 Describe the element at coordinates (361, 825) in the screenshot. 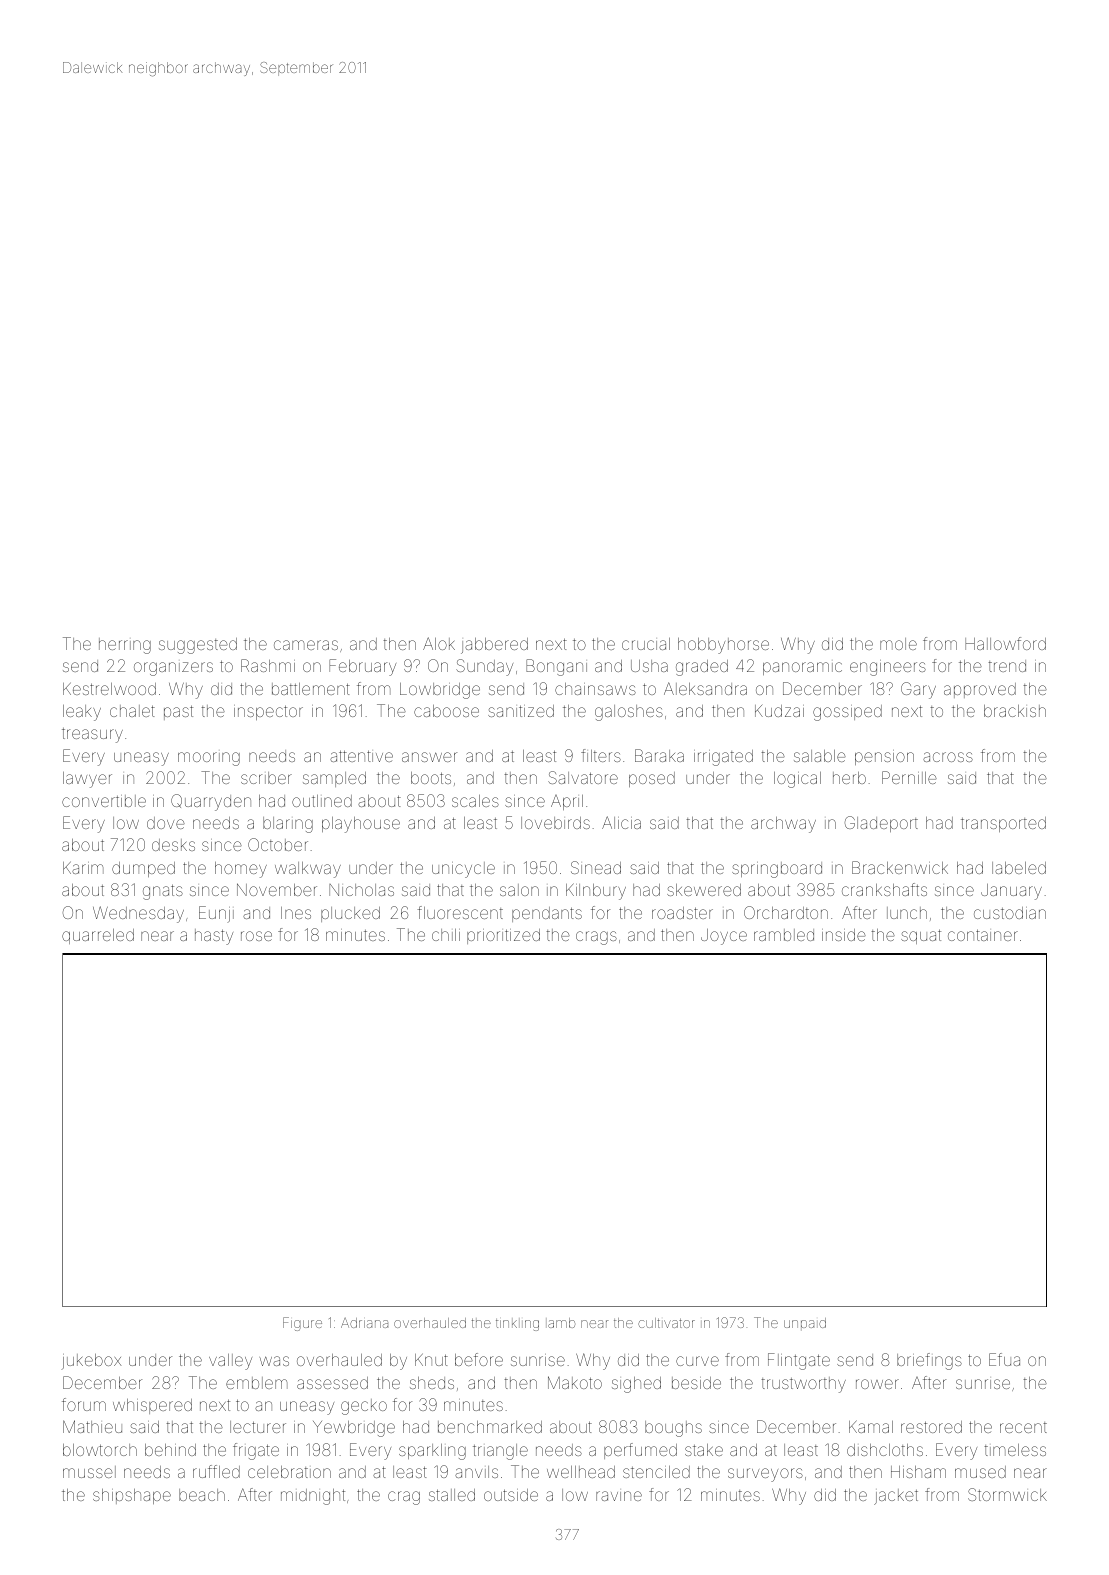

I see `playhouse` at that location.
